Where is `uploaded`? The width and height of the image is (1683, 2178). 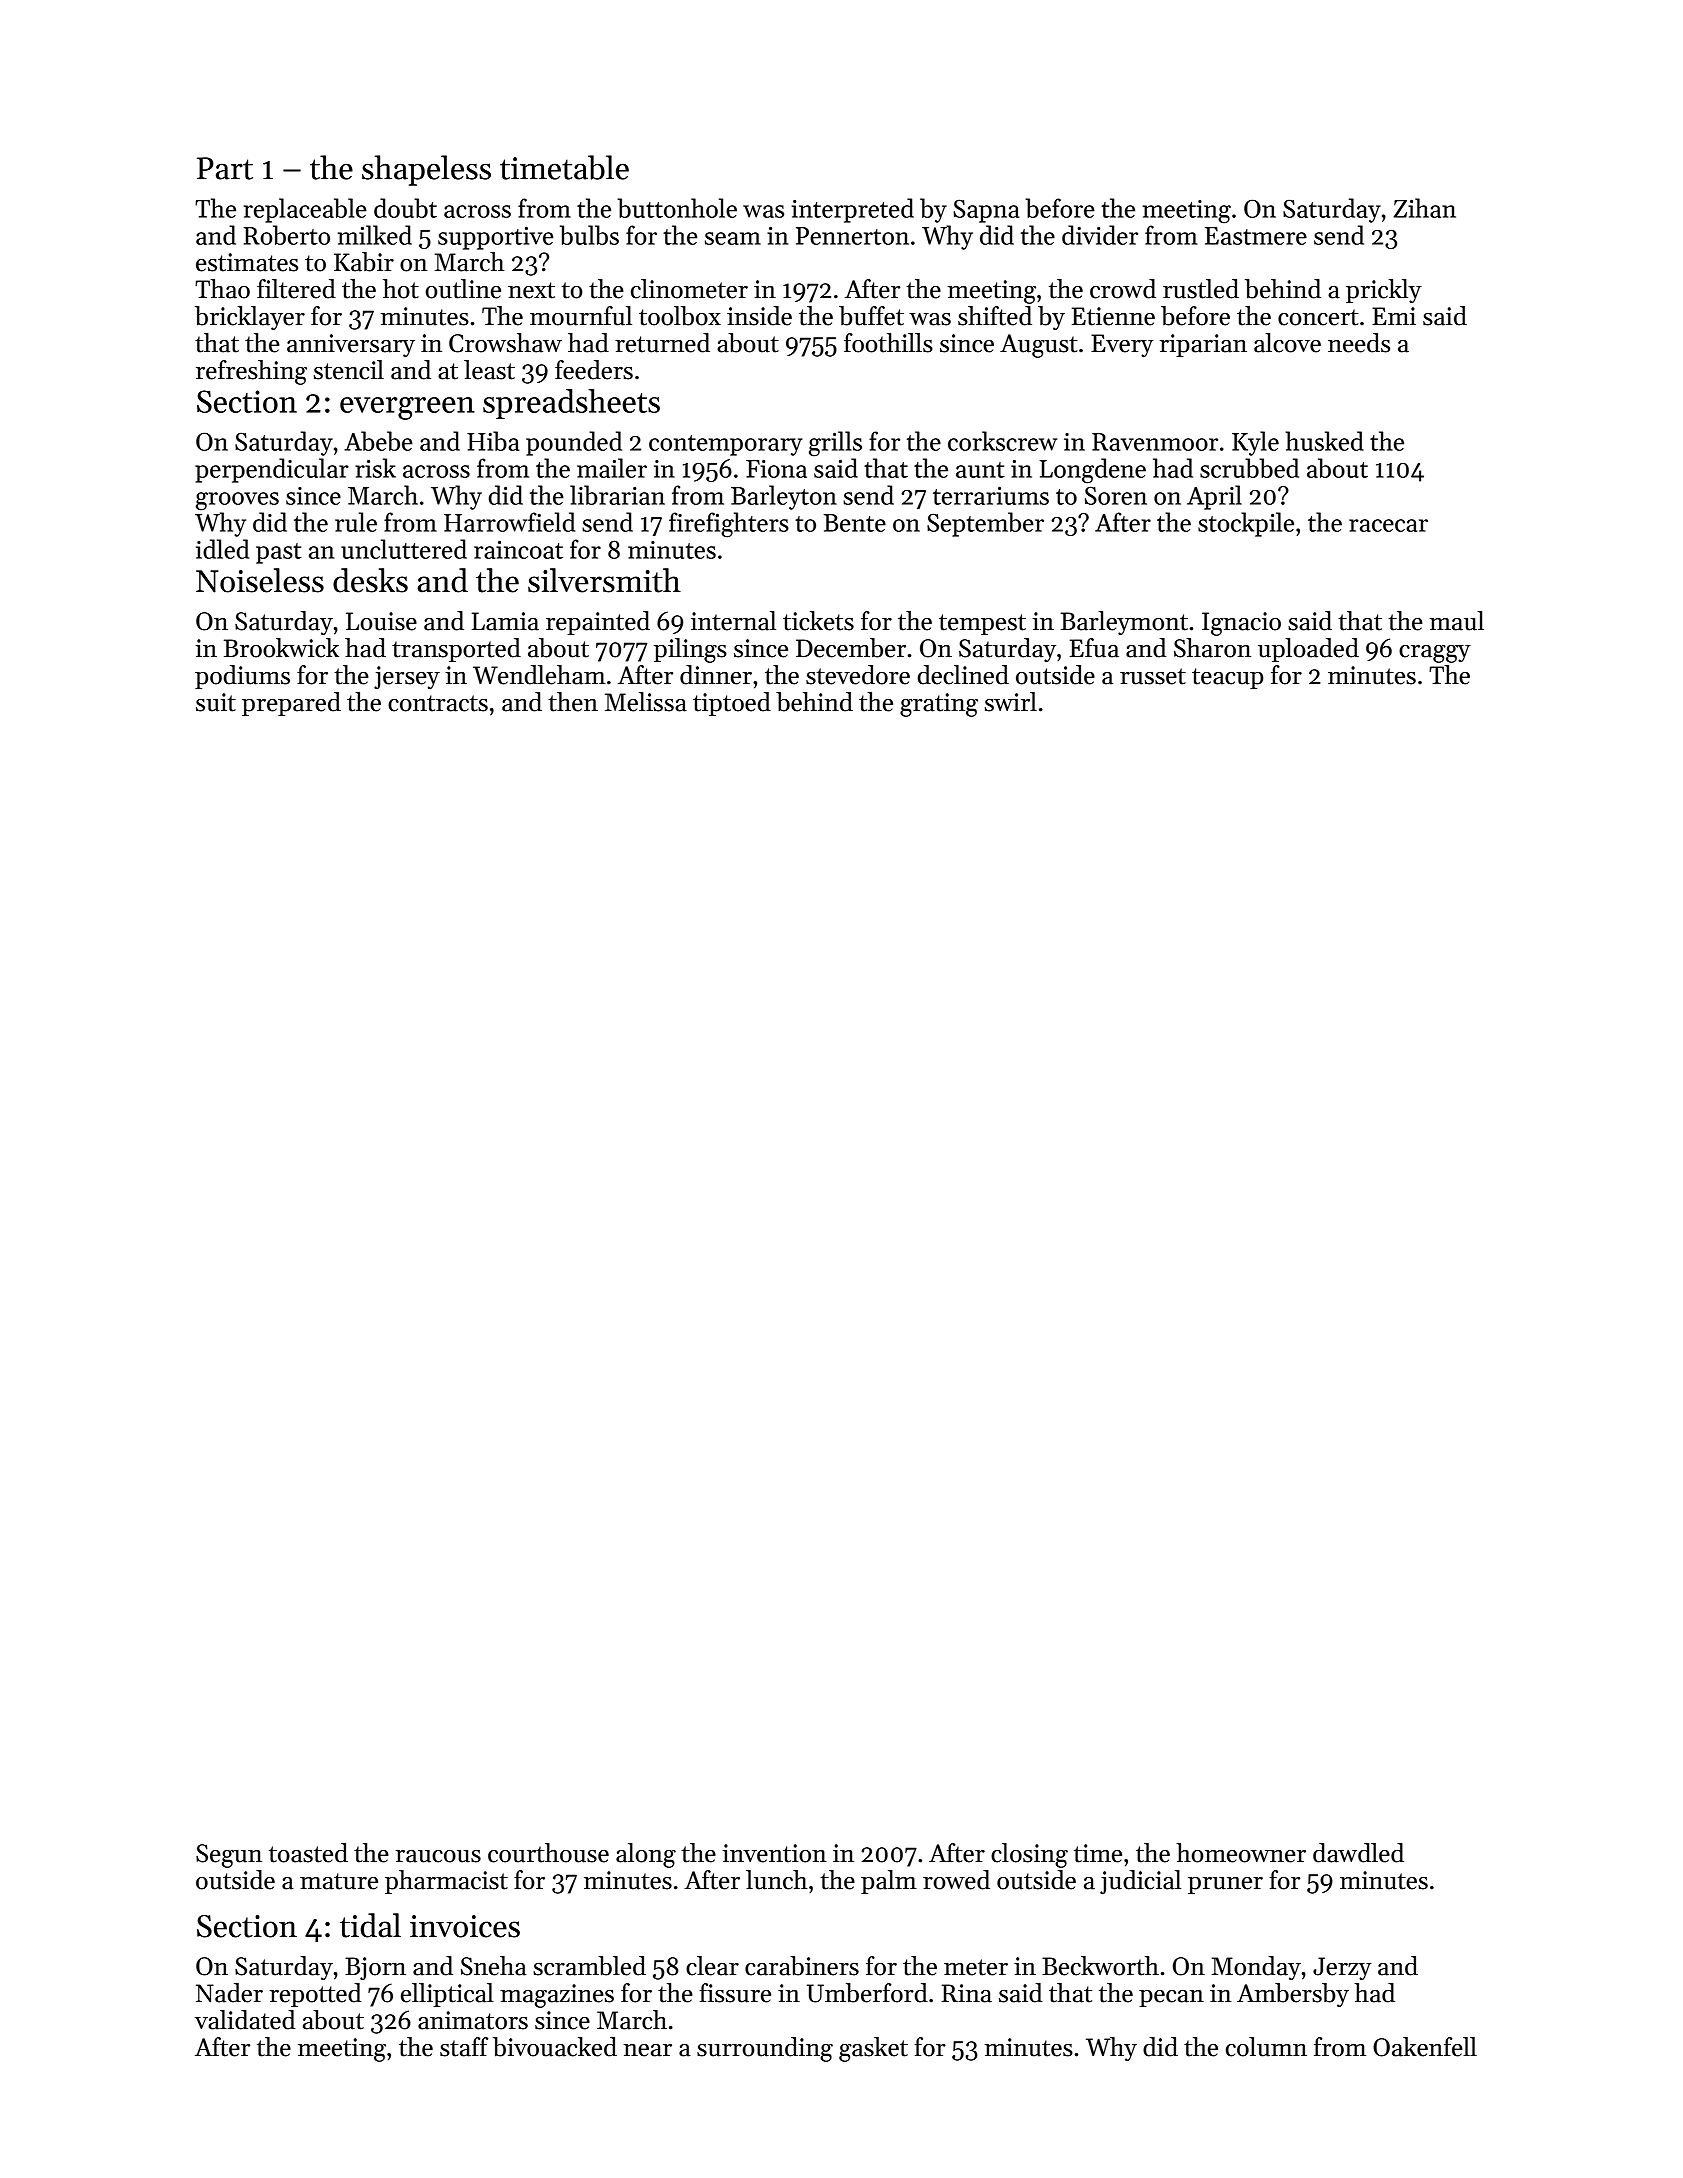
uploaded is located at coordinates (1308, 650).
